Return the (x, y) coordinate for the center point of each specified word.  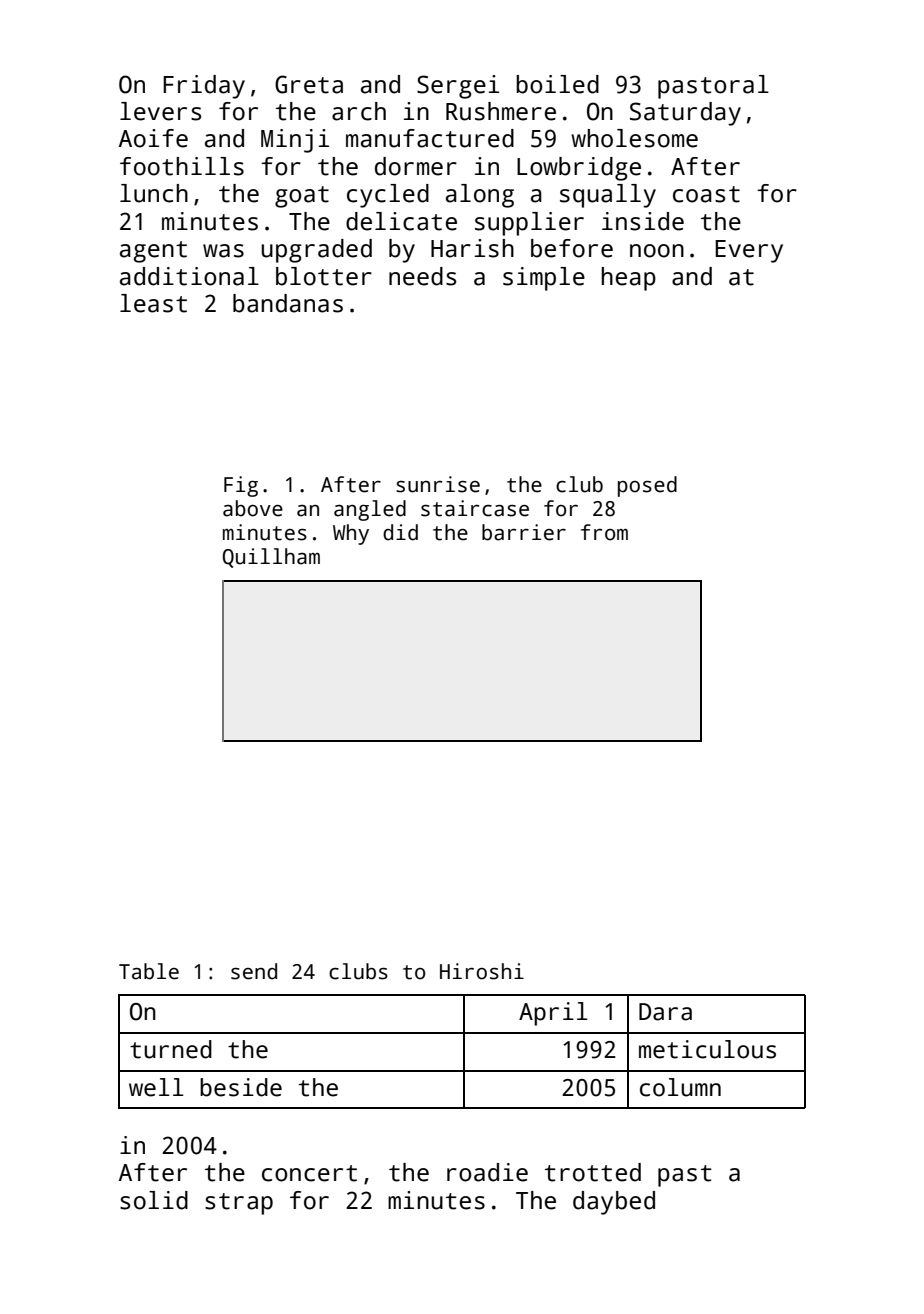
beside (241, 1087)
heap (628, 279)
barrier (524, 532)
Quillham (271, 558)
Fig (241, 486)
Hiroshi (482, 971)
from (604, 532)
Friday (204, 87)
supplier (529, 224)
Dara (665, 1012)
